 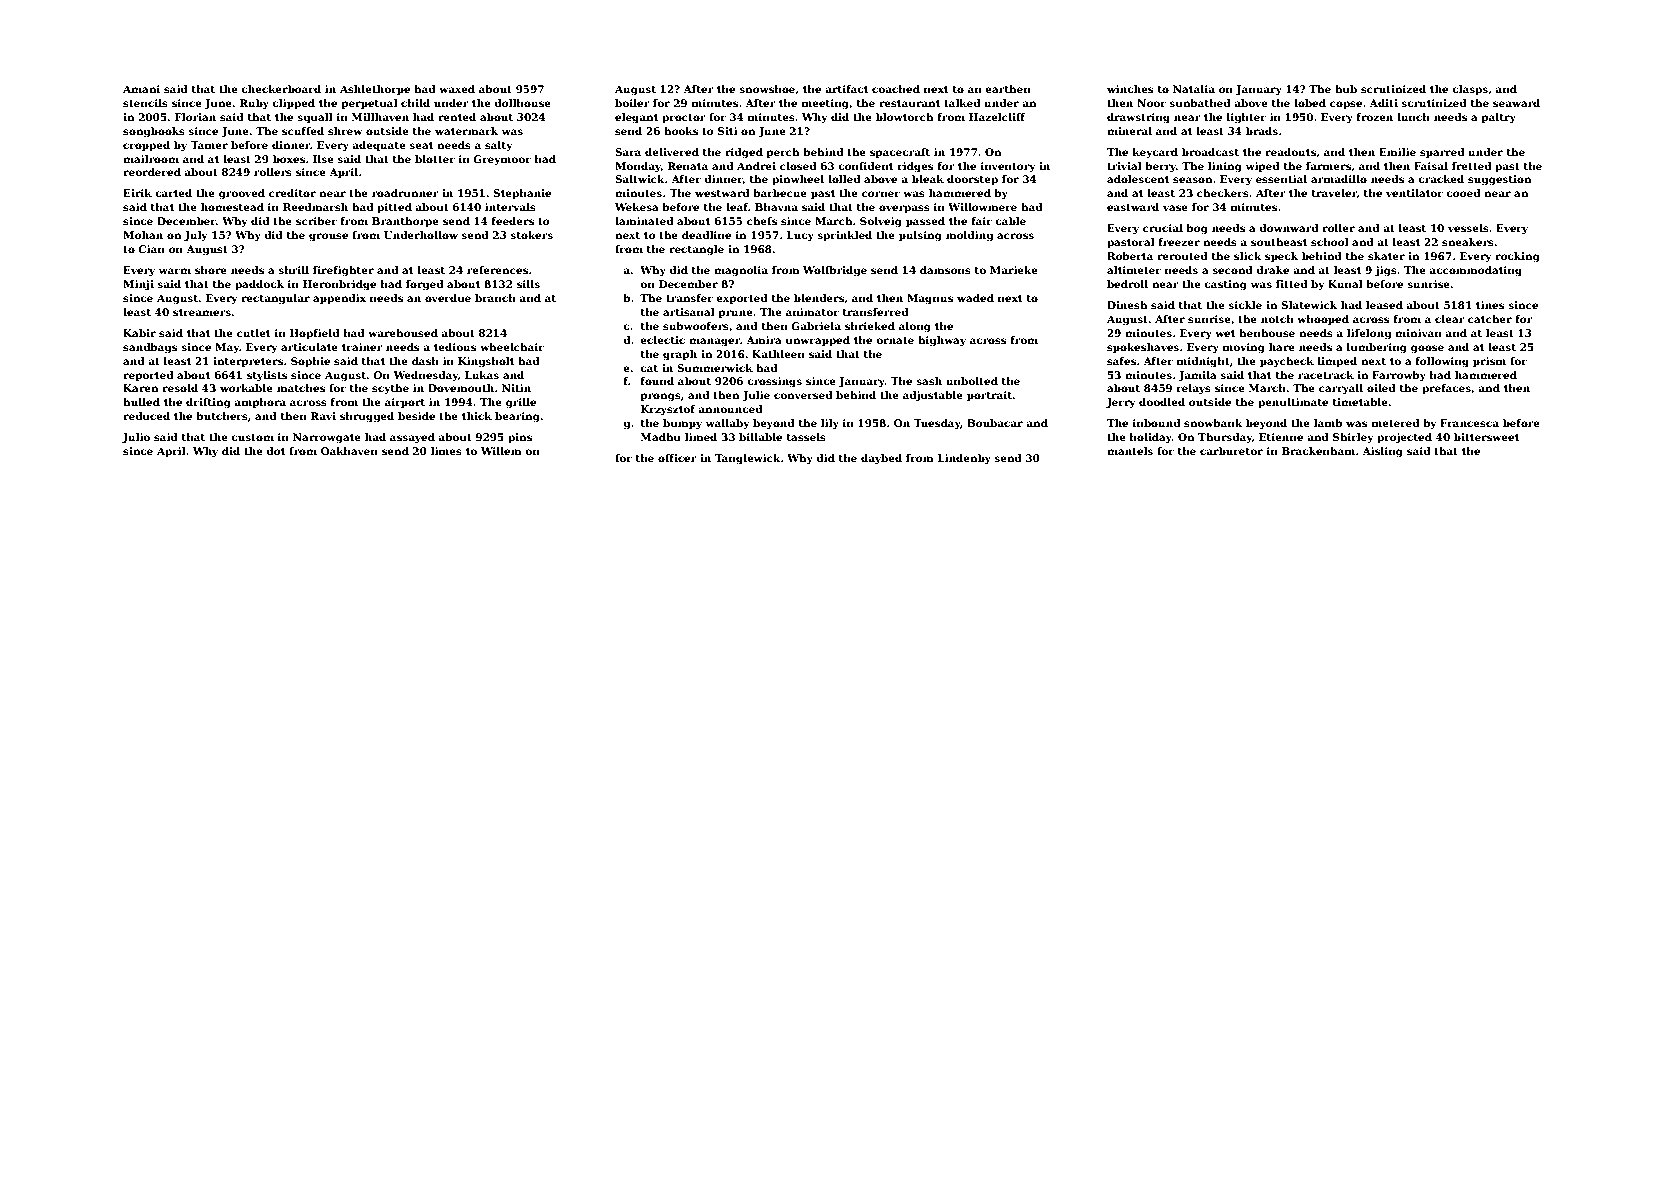 I want to click on Narrowgate, so click(x=327, y=438).
